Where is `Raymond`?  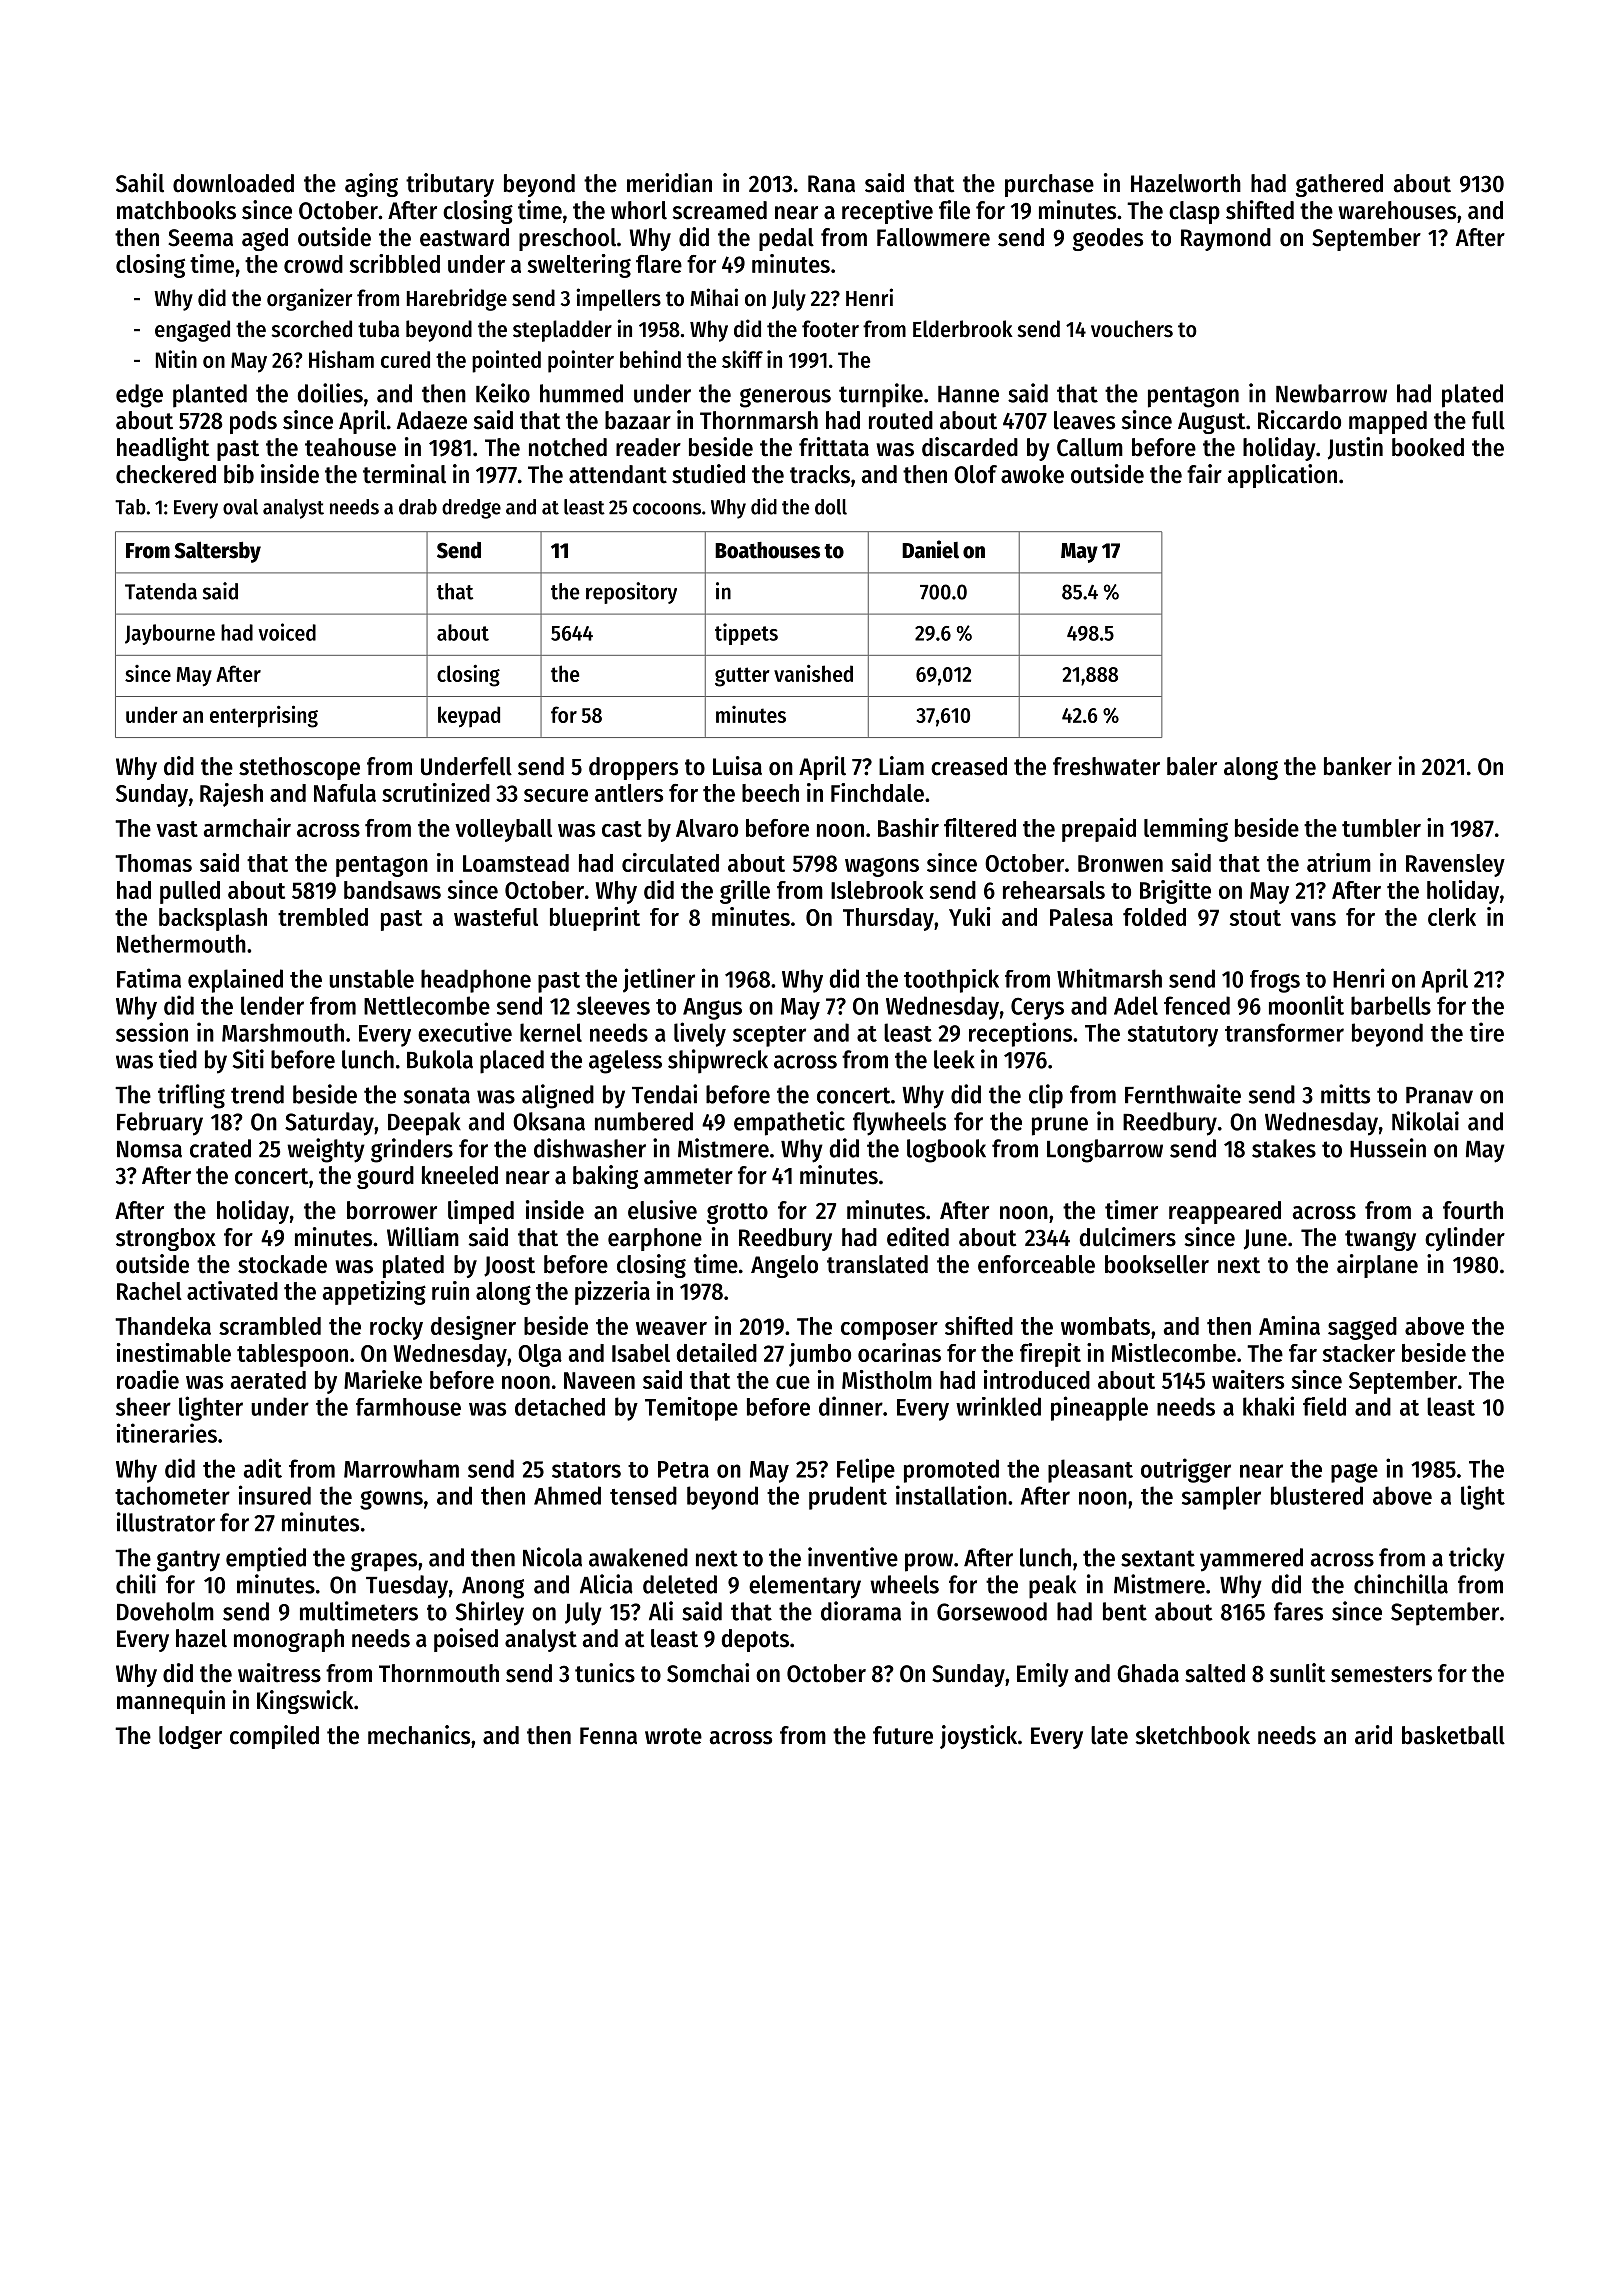 Raymond is located at coordinates (1226, 239).
